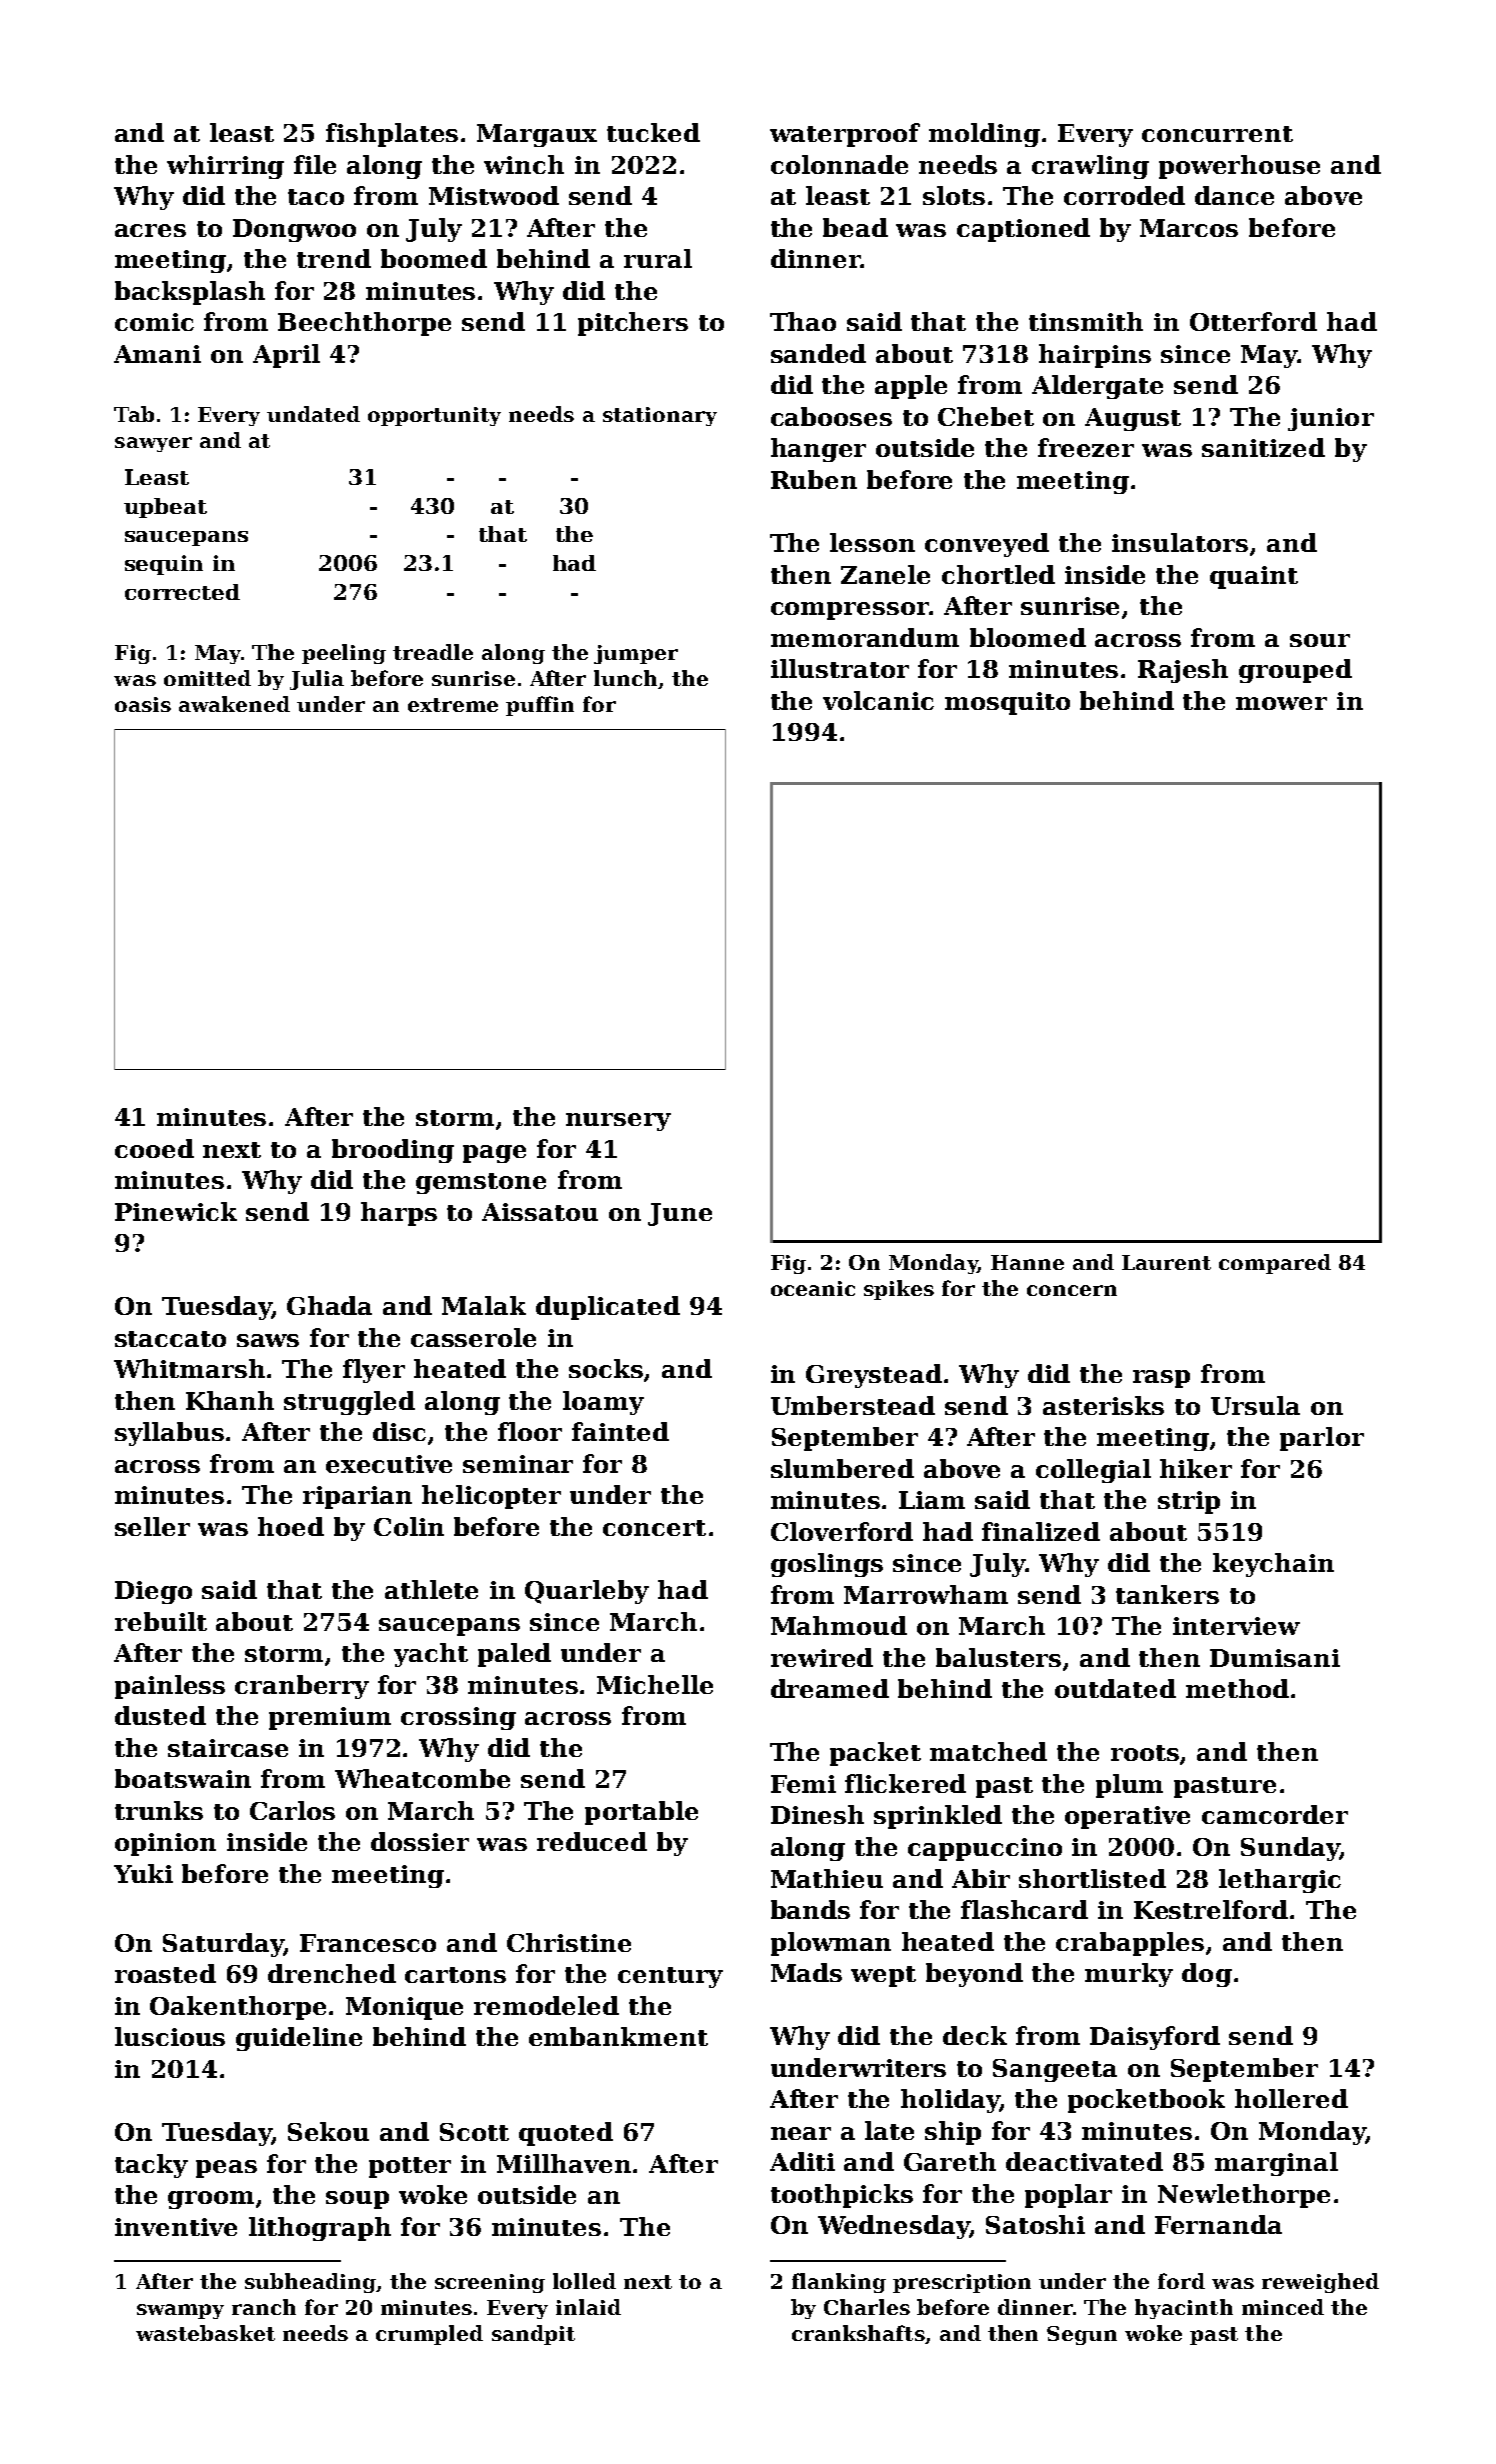 Image resolution: width=1496 pixels, height=2464 pixels. What do you see at coordinates (1281, 703) in the screenshot?
I see `mower` at bounding box center [1281, 703].
